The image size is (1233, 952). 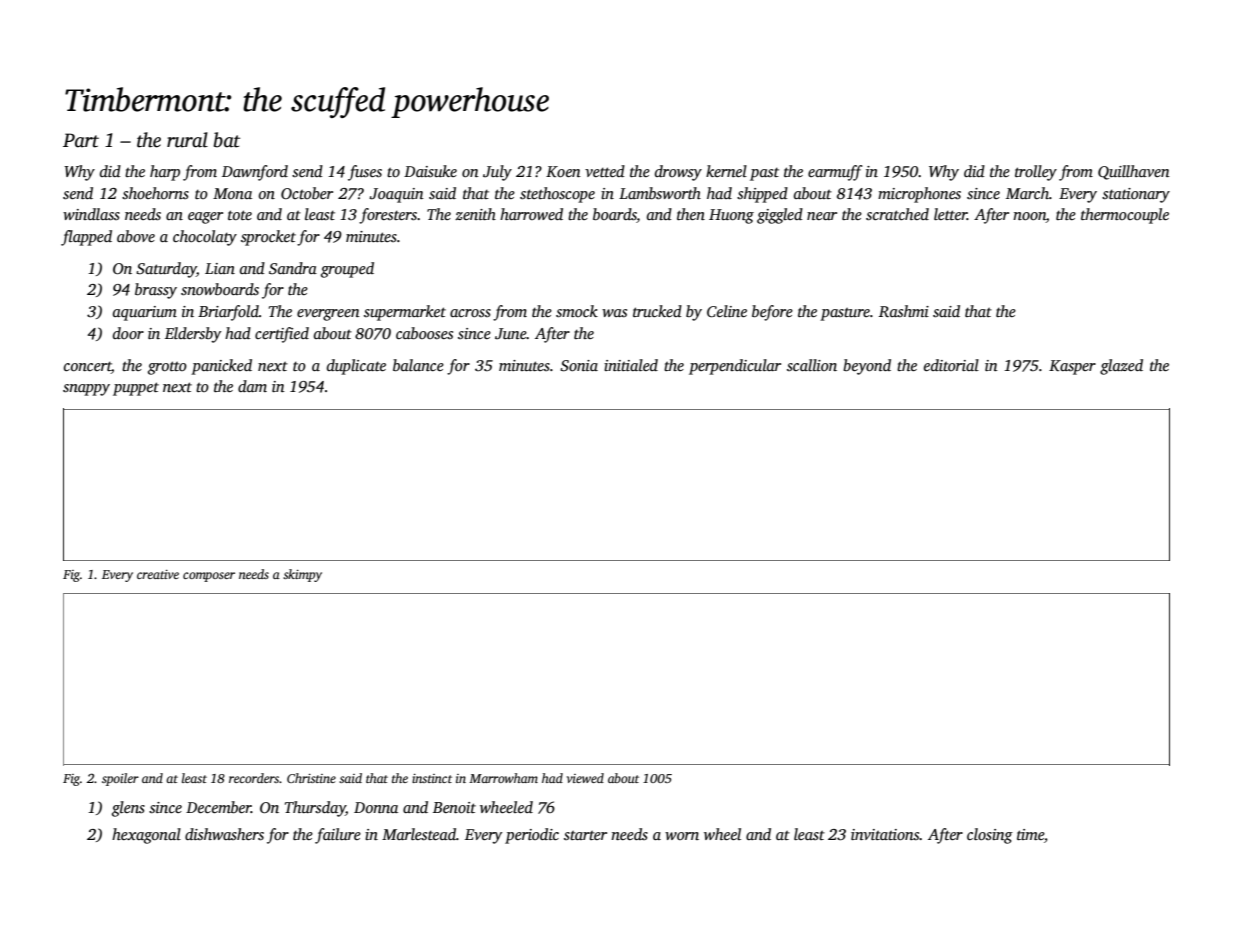 I want to click on glens, so click(x=128, y=809).
